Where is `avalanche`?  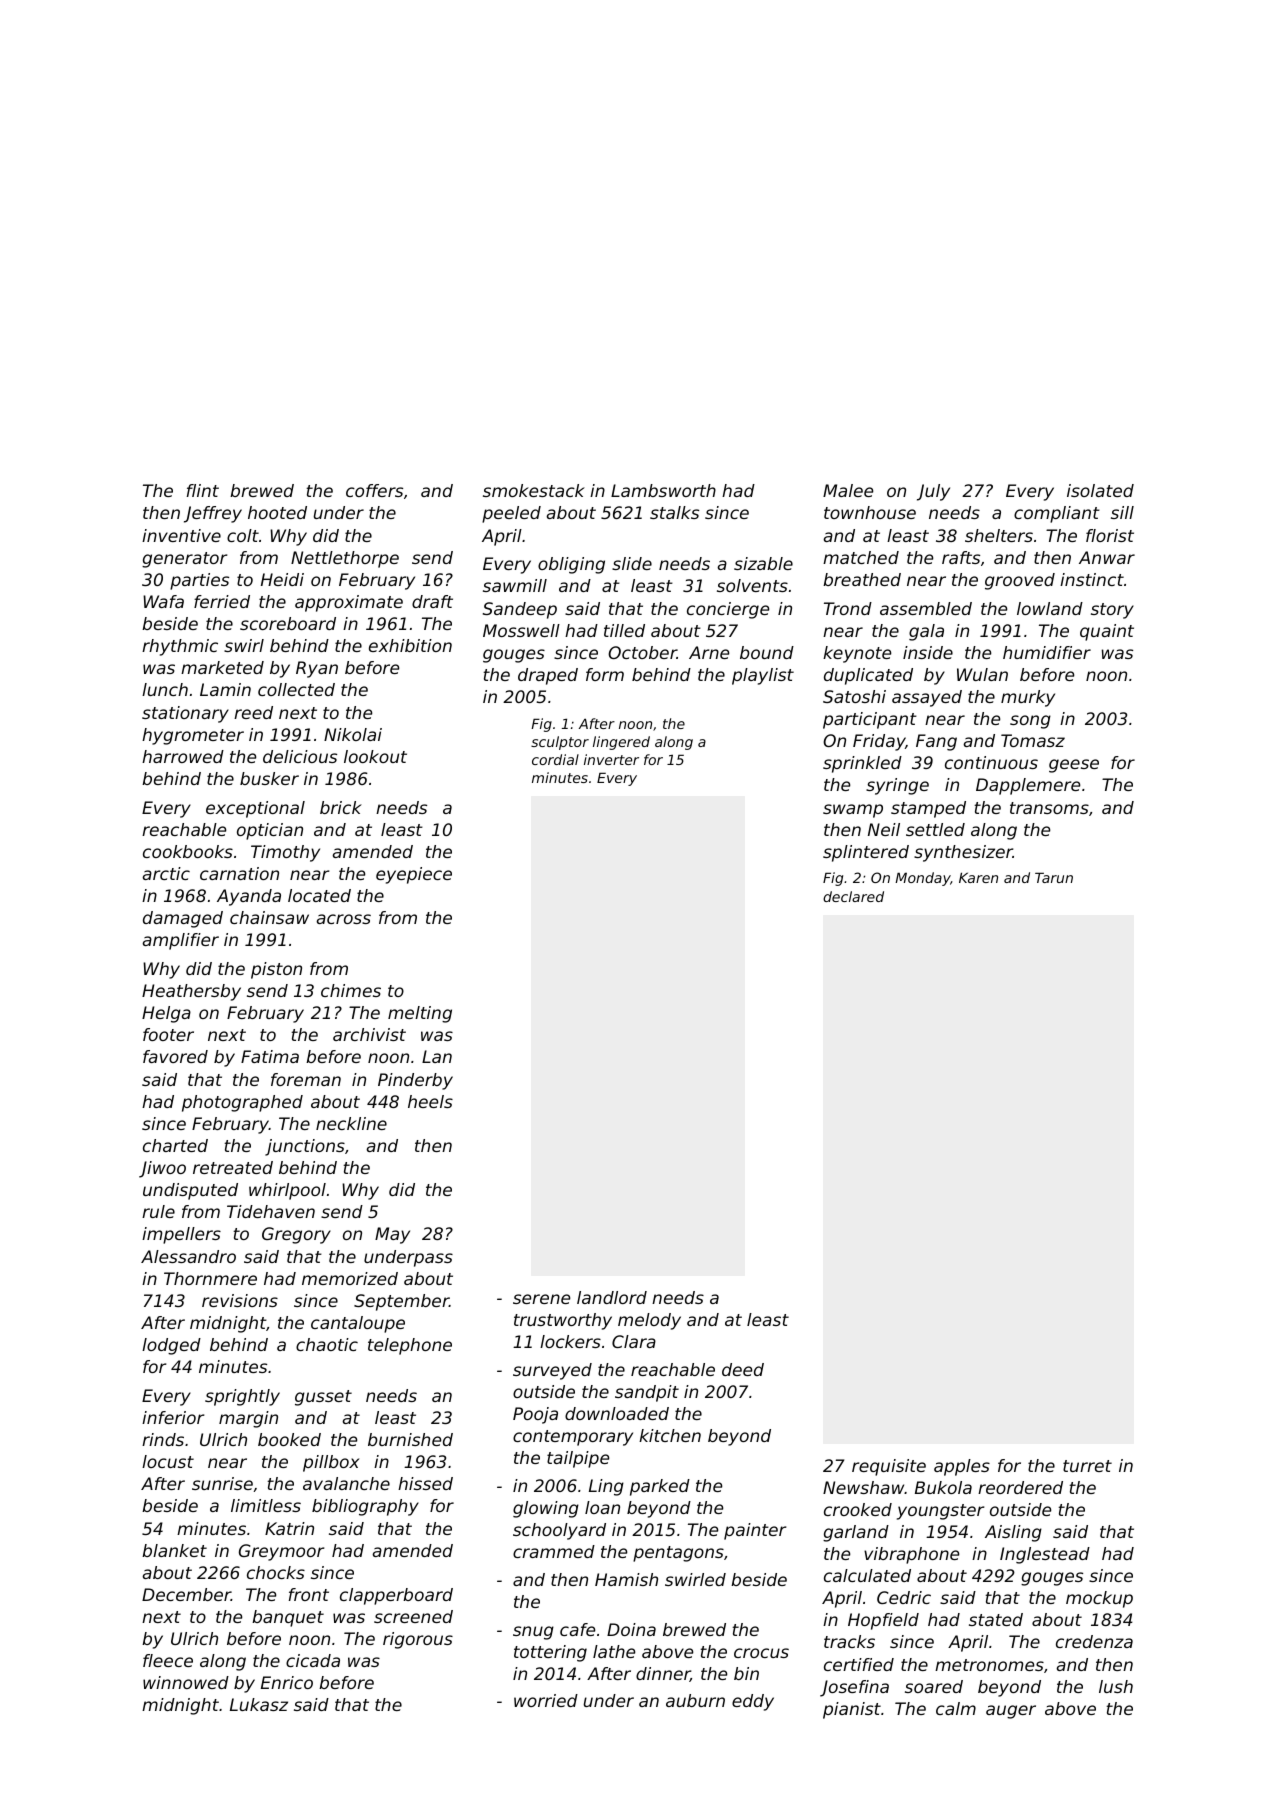
avalanche is located at coordinates (346, 1483).
